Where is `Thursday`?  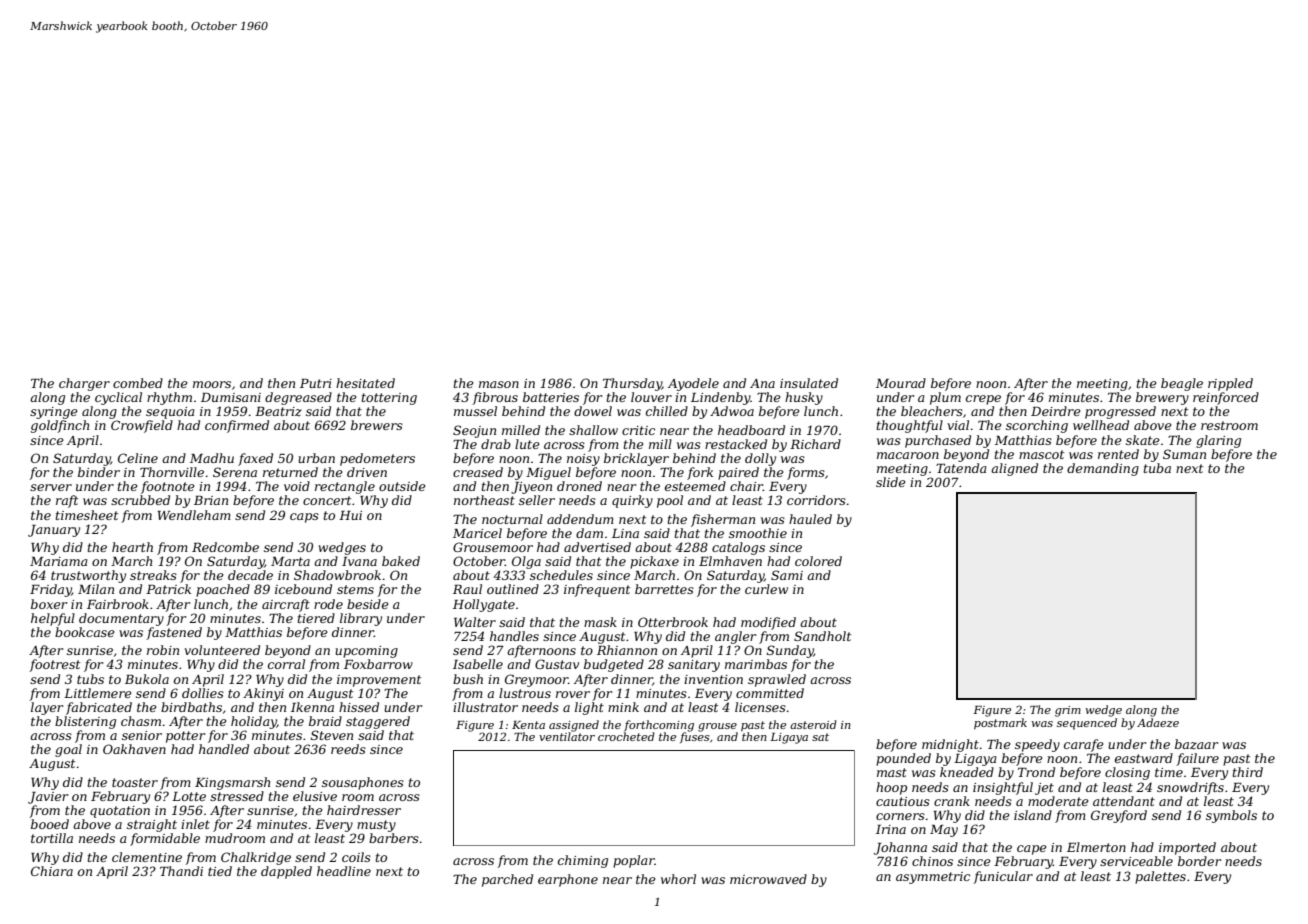
Thursday is located at coordinates (632, 384).
